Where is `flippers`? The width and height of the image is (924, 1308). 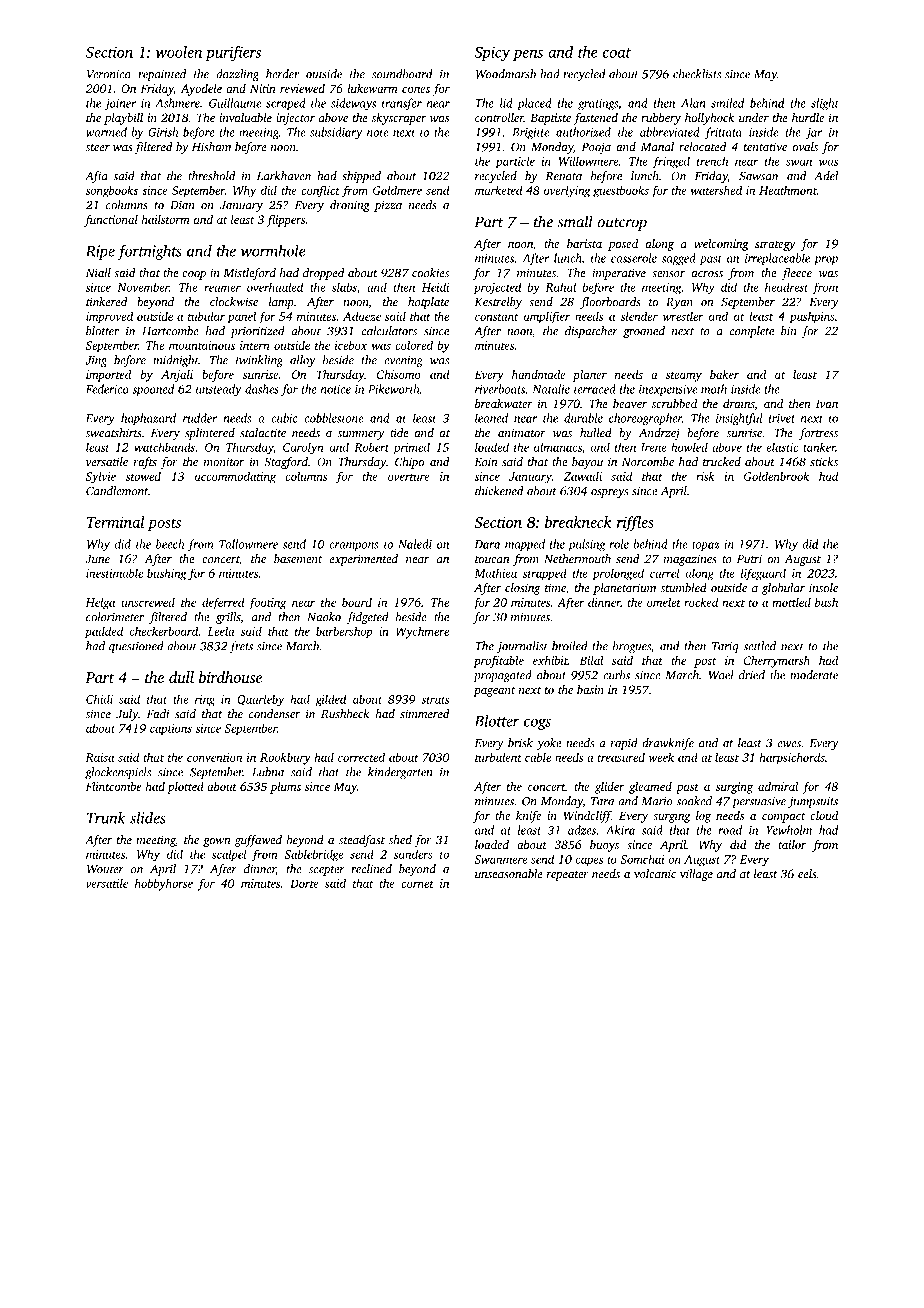 flippers is located at coordinates (285, 221).
